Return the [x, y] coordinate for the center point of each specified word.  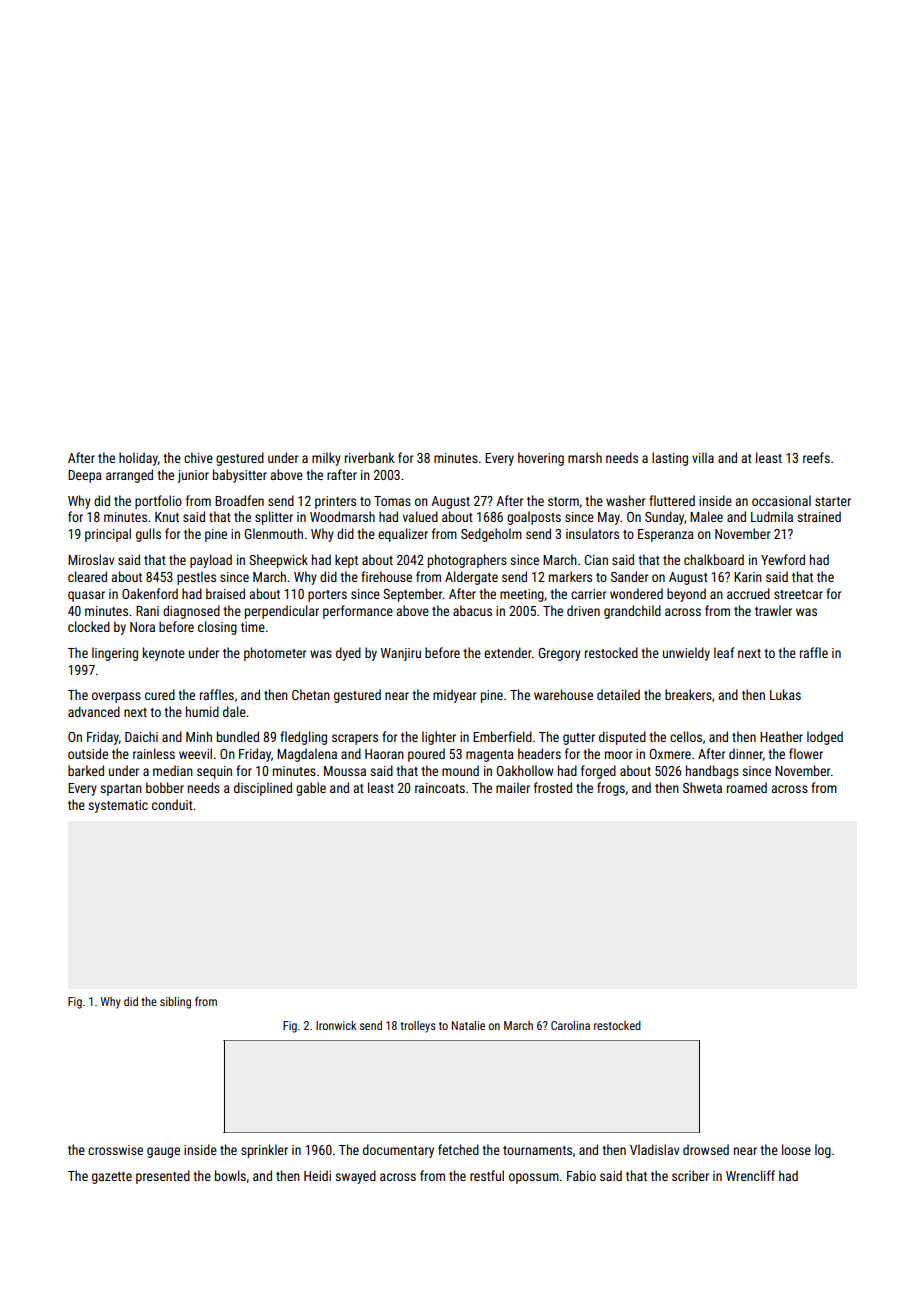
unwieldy [686, 654]
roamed [747, 787]
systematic [118, 806]
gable [311, 789]
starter [833, 501]
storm [563, 501]
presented [163, 1177]
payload [211, 561]
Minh [199, 736]
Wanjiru [401, 654]
